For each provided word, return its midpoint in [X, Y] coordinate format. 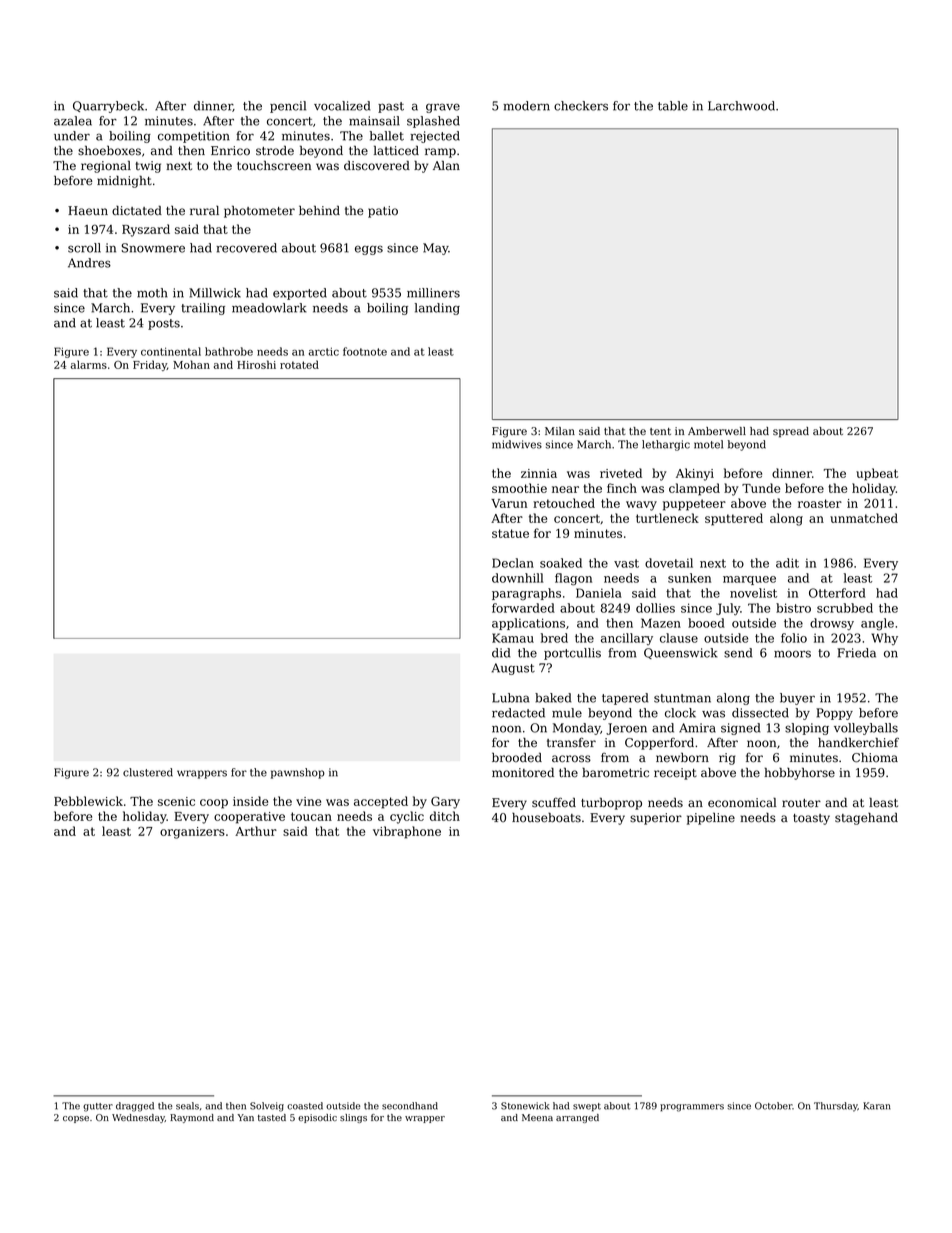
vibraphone [407, 832]
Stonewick [525, 1106]
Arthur [256, 831]
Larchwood [741, 106]
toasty [811, 819]
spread [791, 432]
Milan [560, 431]
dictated [137, 211]
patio [383, 212]
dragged [135, 1107]
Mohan [191, 364]
